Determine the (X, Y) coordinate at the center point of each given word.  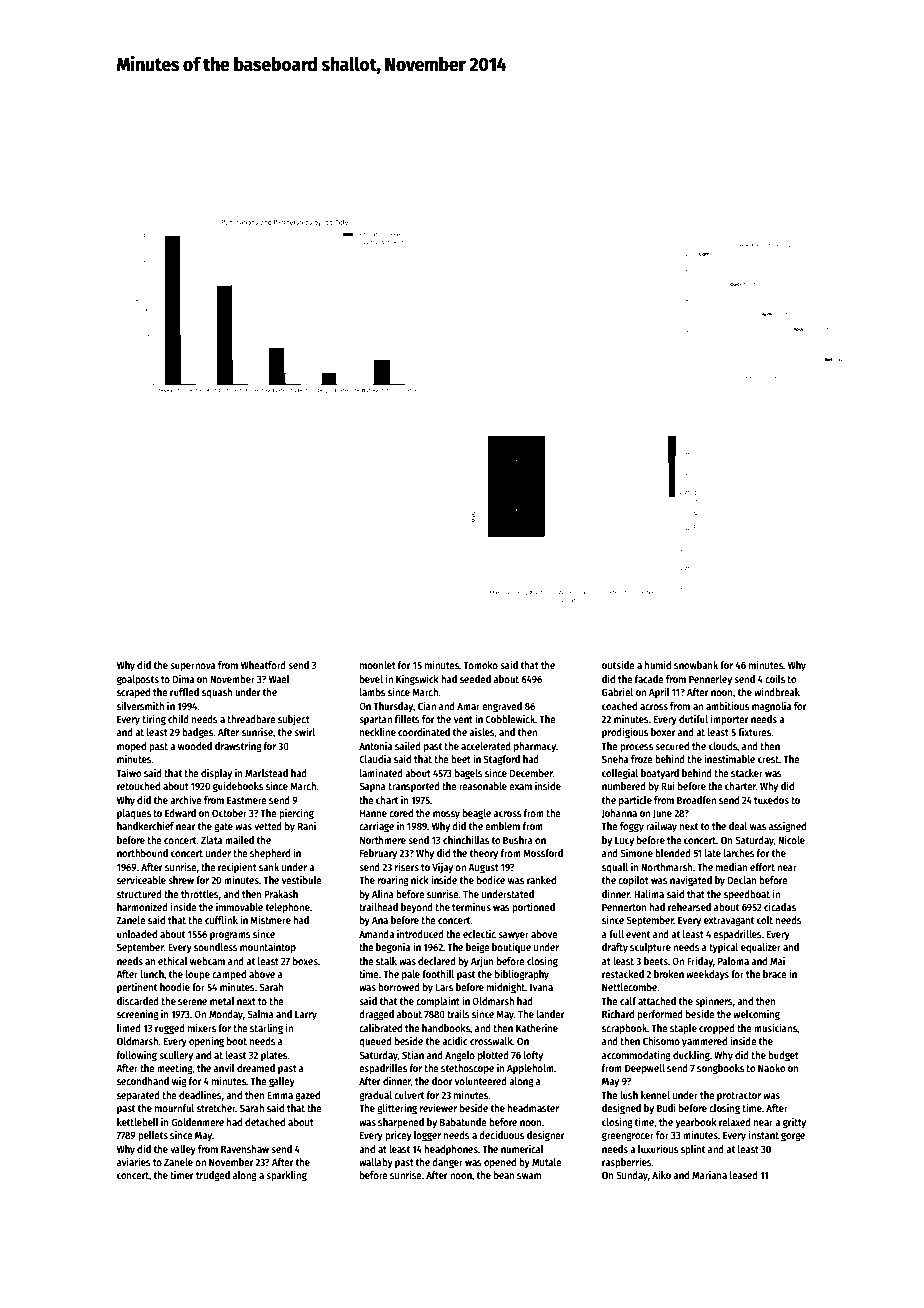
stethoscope (467, 1069)
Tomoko (480, 665)
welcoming (756, 1015)
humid (658, 664)
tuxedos (771, 800)
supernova (192, 667)
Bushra (518, 840)
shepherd (270, 854)
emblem (502, 826)
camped (229, 975)
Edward (180, 813)
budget (783, 1056)
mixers (202, 1027)
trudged (213, 1176)
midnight (506, 988)
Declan (742, 880)
